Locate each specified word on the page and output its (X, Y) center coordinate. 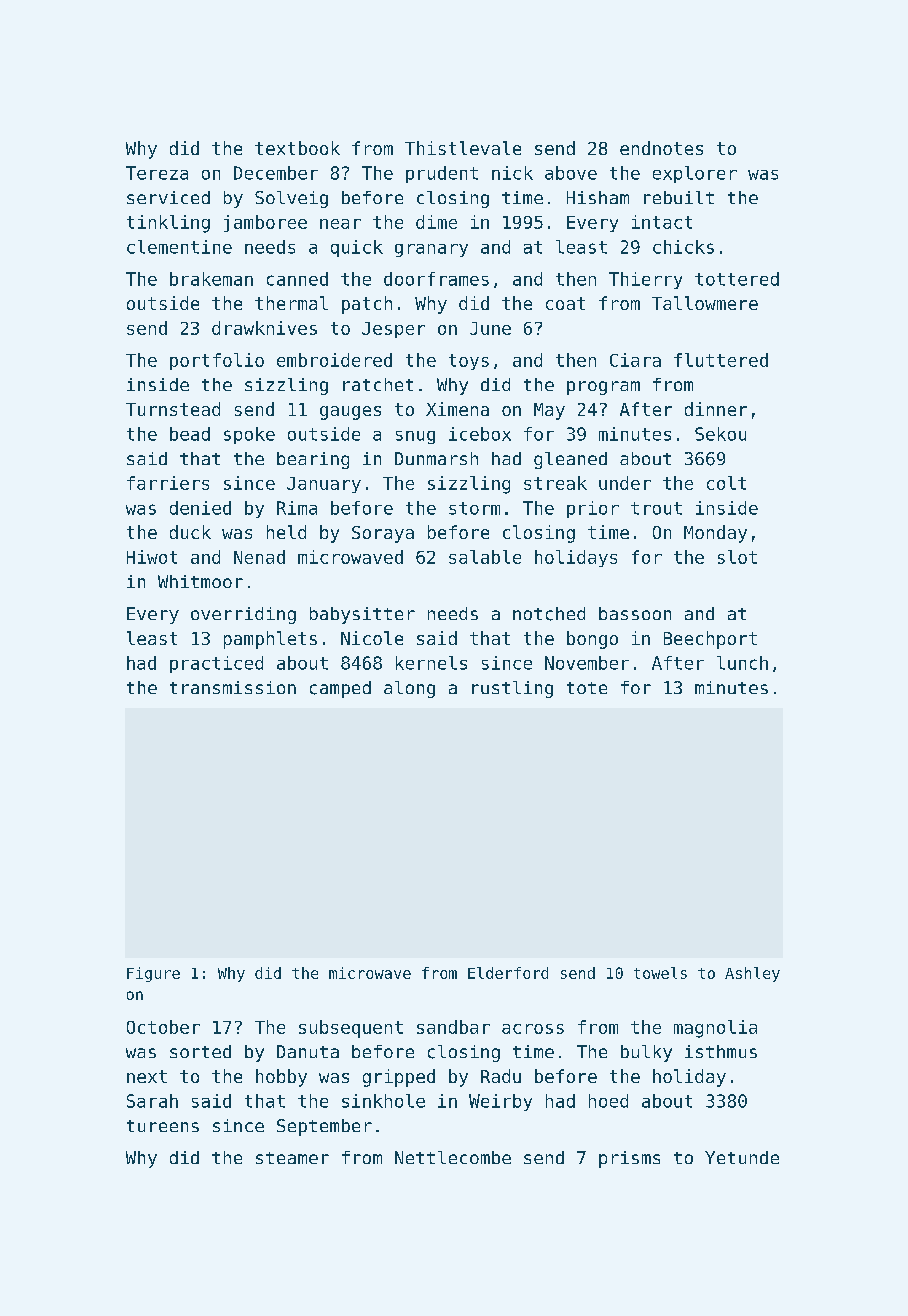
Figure (153, 974)
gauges (350, 413)
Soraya (383, 534)
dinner (716, 409)
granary (431, 250)
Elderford (508, 973)
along (409, 689)
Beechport (710, 640)
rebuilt (679, 197)
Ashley (752, 974)
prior (593, 509)
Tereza (157, 173)
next (147, 1076)
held (286, 532)
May (549, 411)
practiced (216, 664)
